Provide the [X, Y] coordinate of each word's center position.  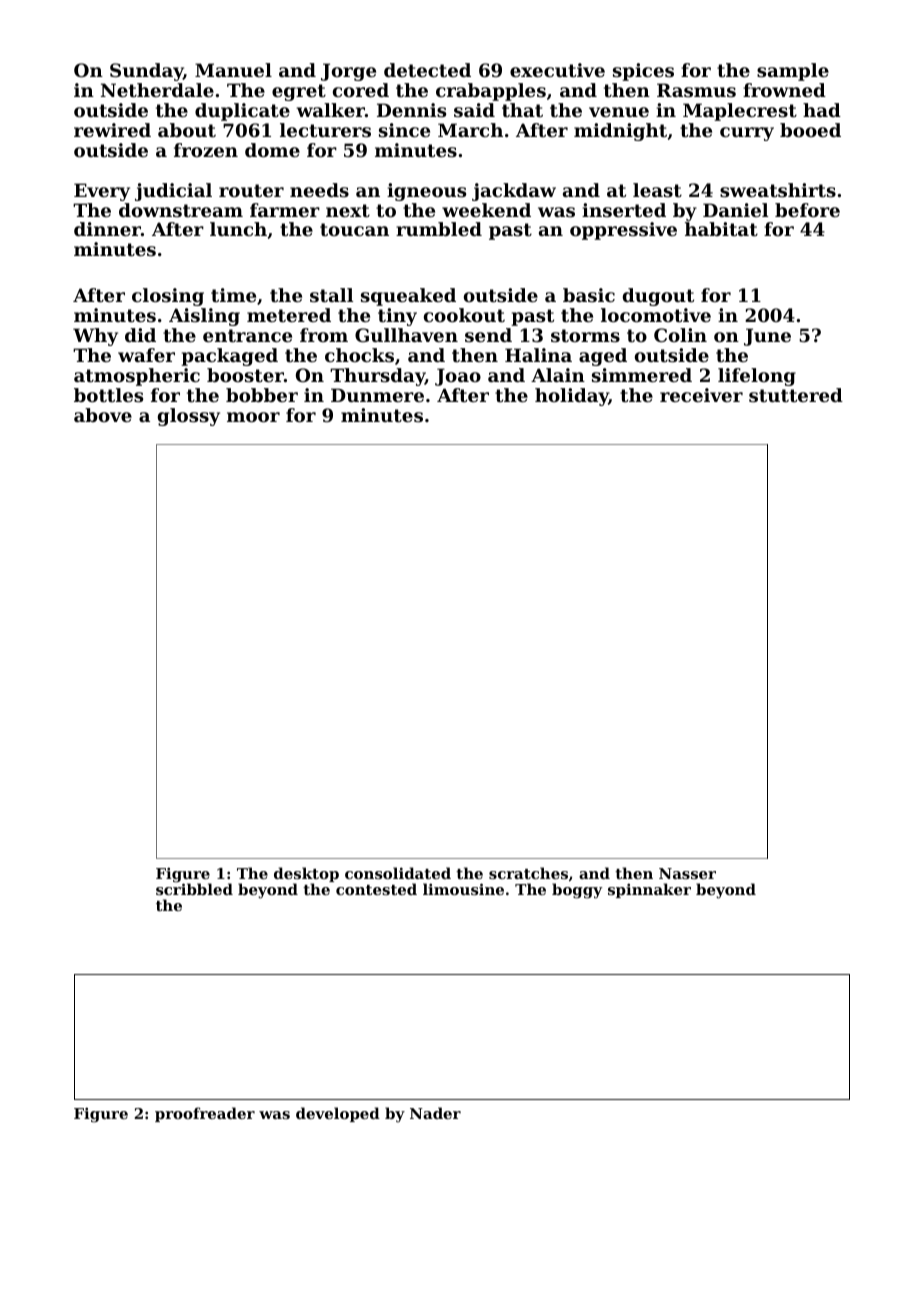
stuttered [796, 395]
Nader [435, 1113]
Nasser [687, 873]
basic [589, 295]
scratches [528, 873]
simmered [642, 375]
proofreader [205, 1114]
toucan [354, 229]
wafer [146, 355]
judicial [173, 192]
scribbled [194, 889]
